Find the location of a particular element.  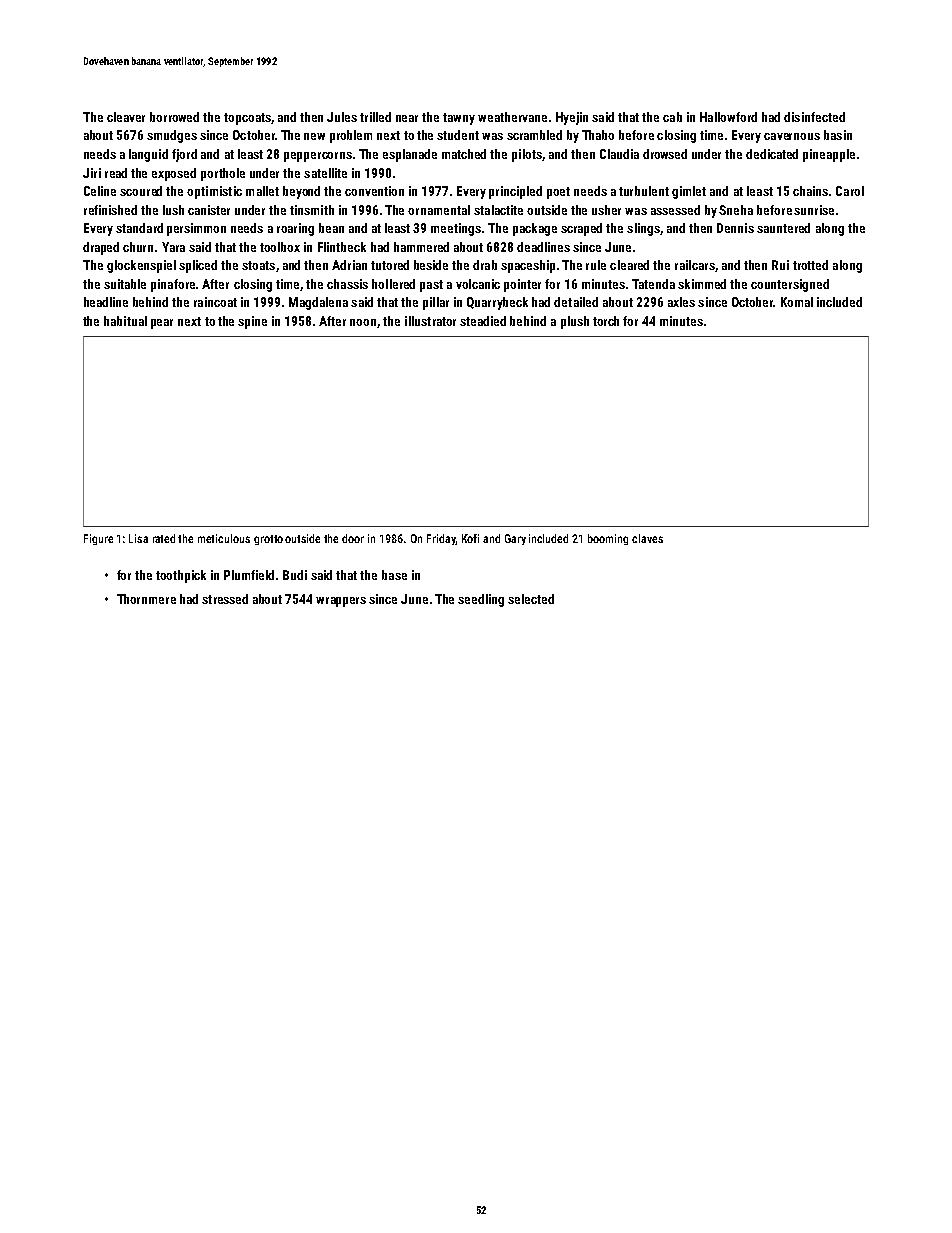

steadied is located at coordinates (483, 321).
